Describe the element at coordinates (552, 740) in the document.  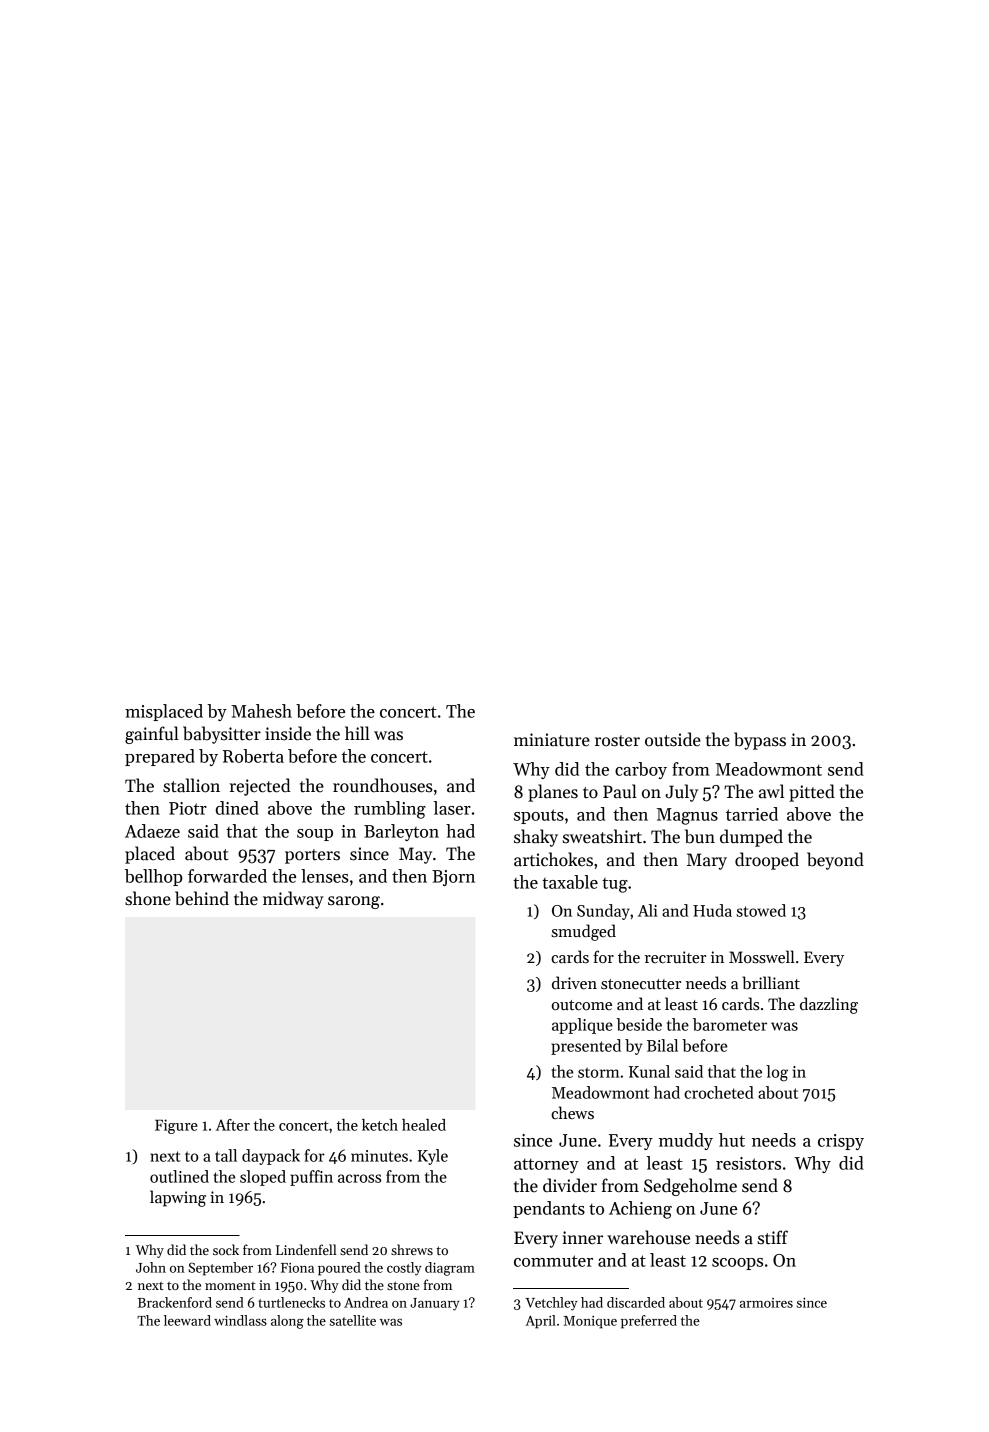
I see `miniature` at that location.
